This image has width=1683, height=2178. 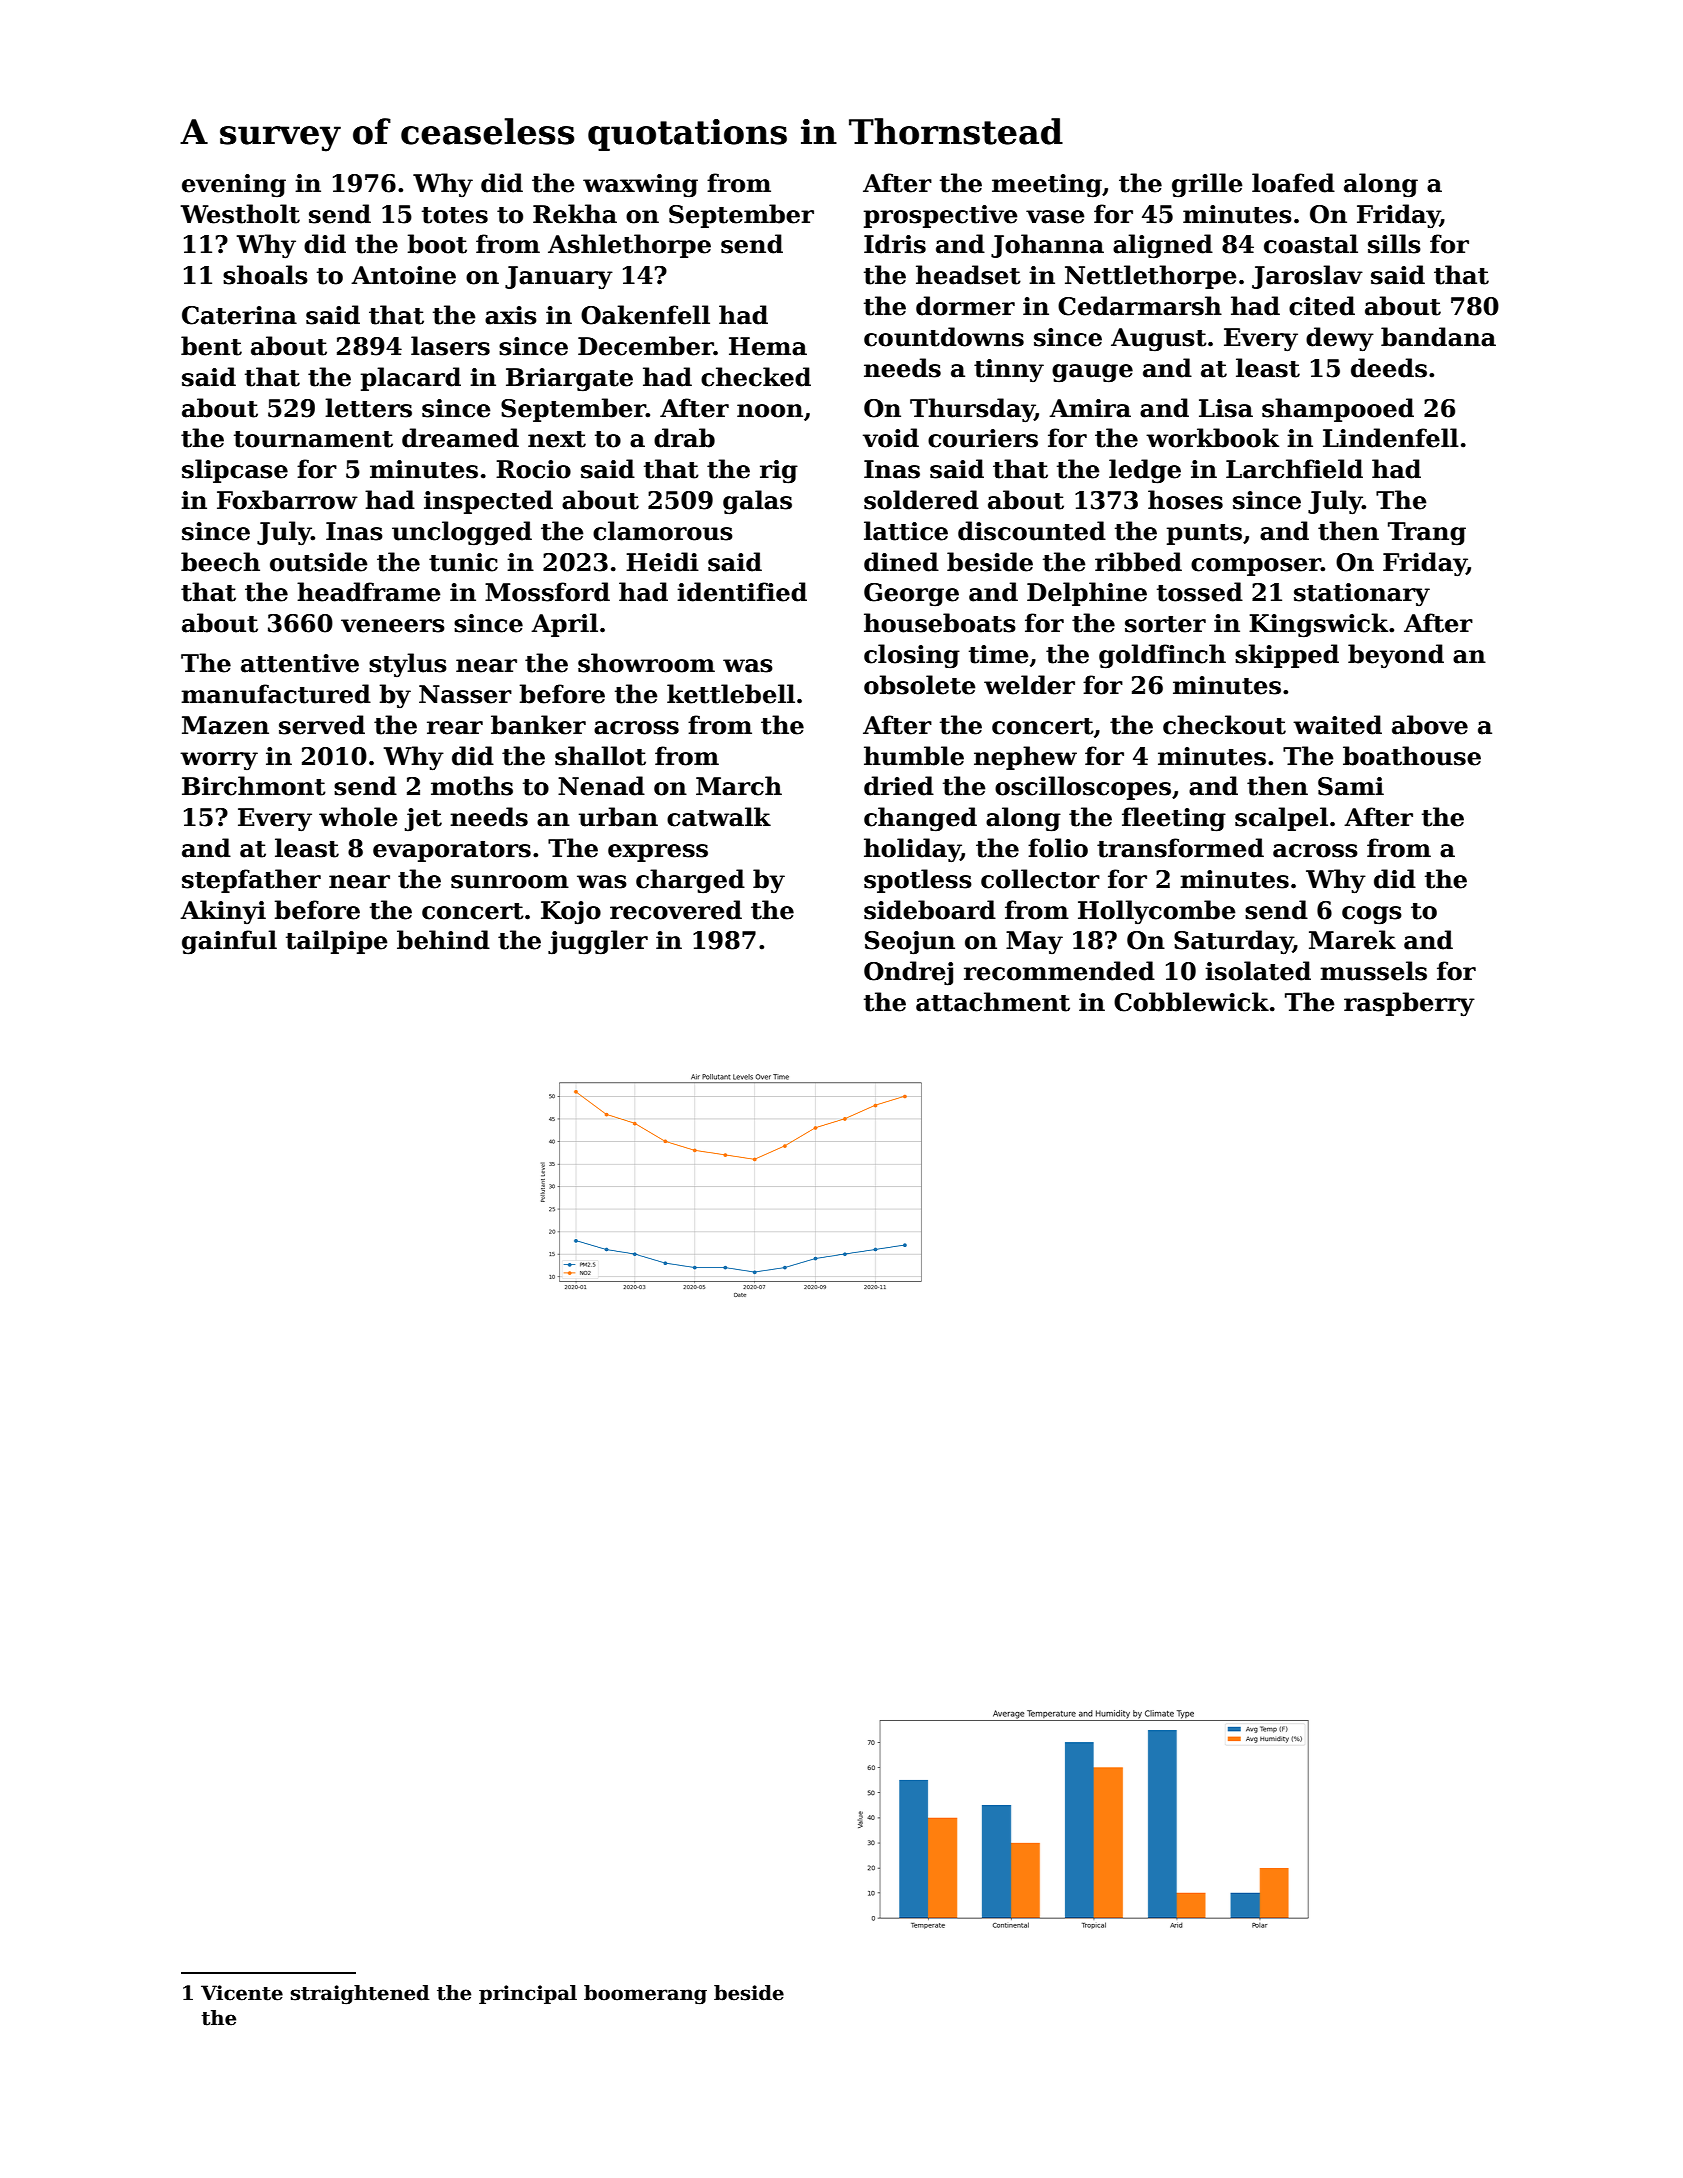 What do you see at coordinates (242, 1993) in the image?
I see `Vicente` at bounding box center [242, 1993].
